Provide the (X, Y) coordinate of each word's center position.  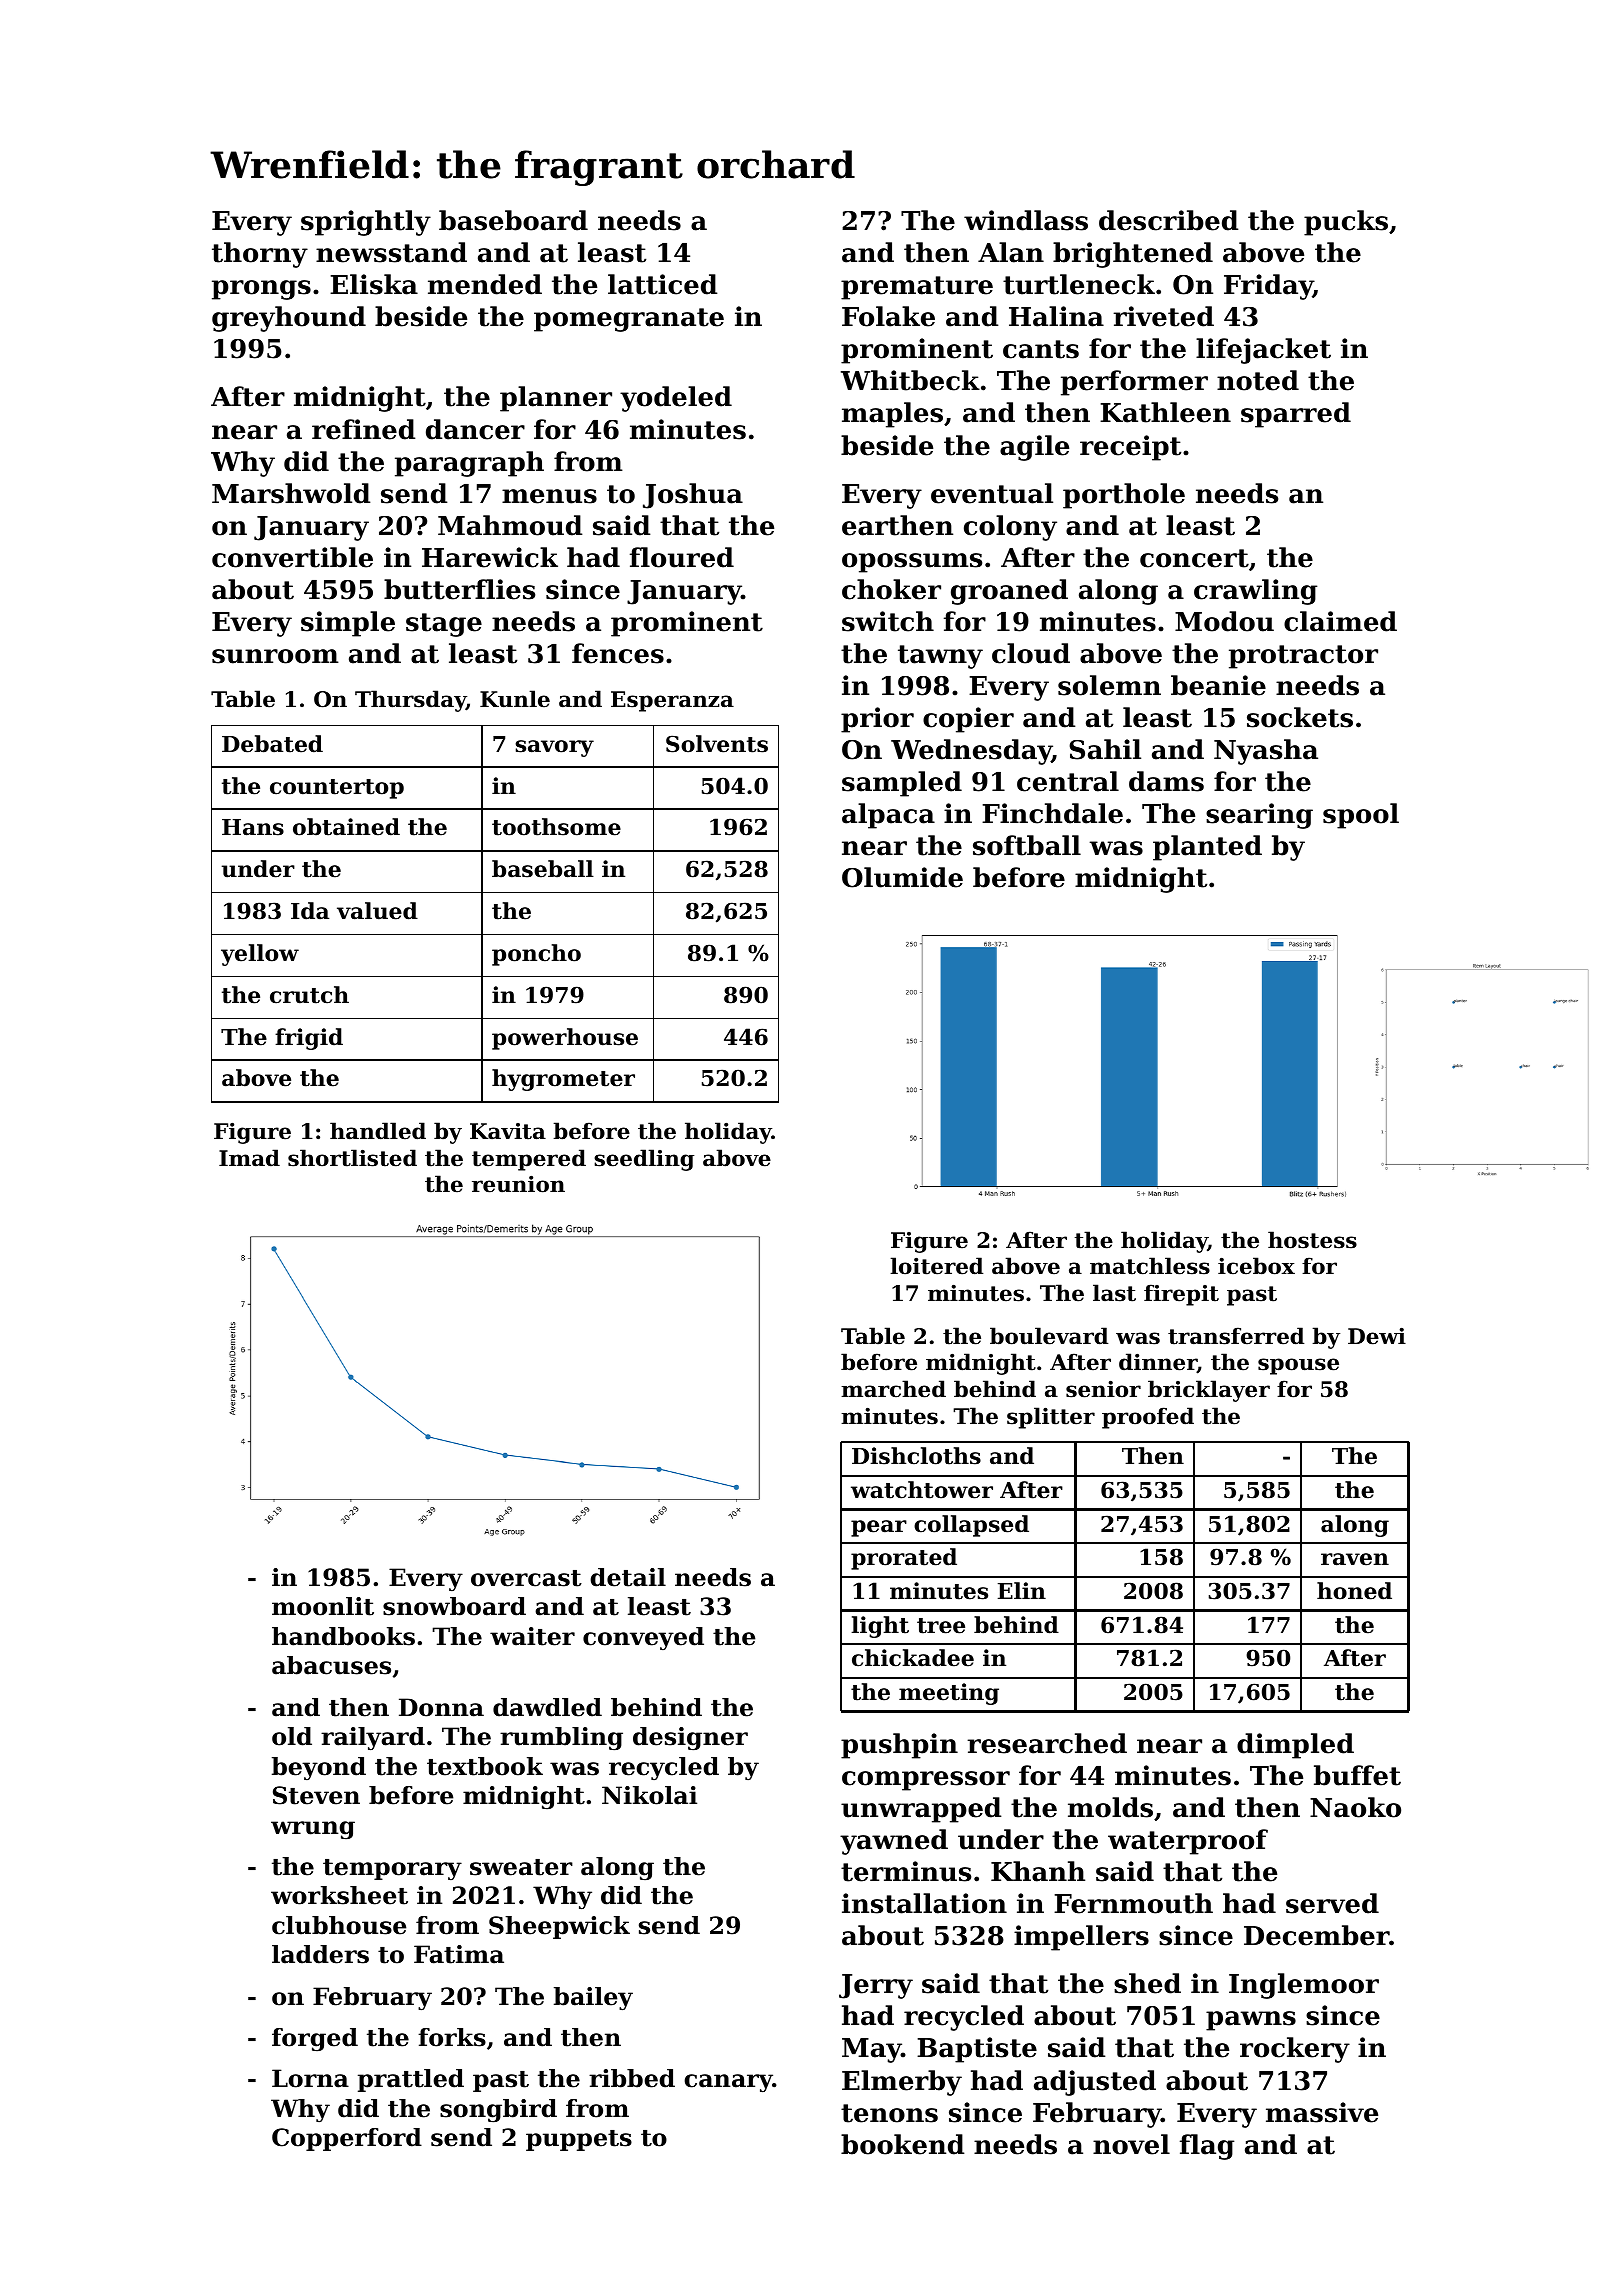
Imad (249, 1158)
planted (1207, 848)
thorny (260, 255)
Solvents (717, 744)
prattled (411, 2080)
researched (1047, 1743)
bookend (902, 2144)
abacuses (331, 1665)
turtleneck (1079, 284)
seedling (644, 1160)
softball (1027, 845)
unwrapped (921, 1810)
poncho (536, 955)
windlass (1026, 220)
